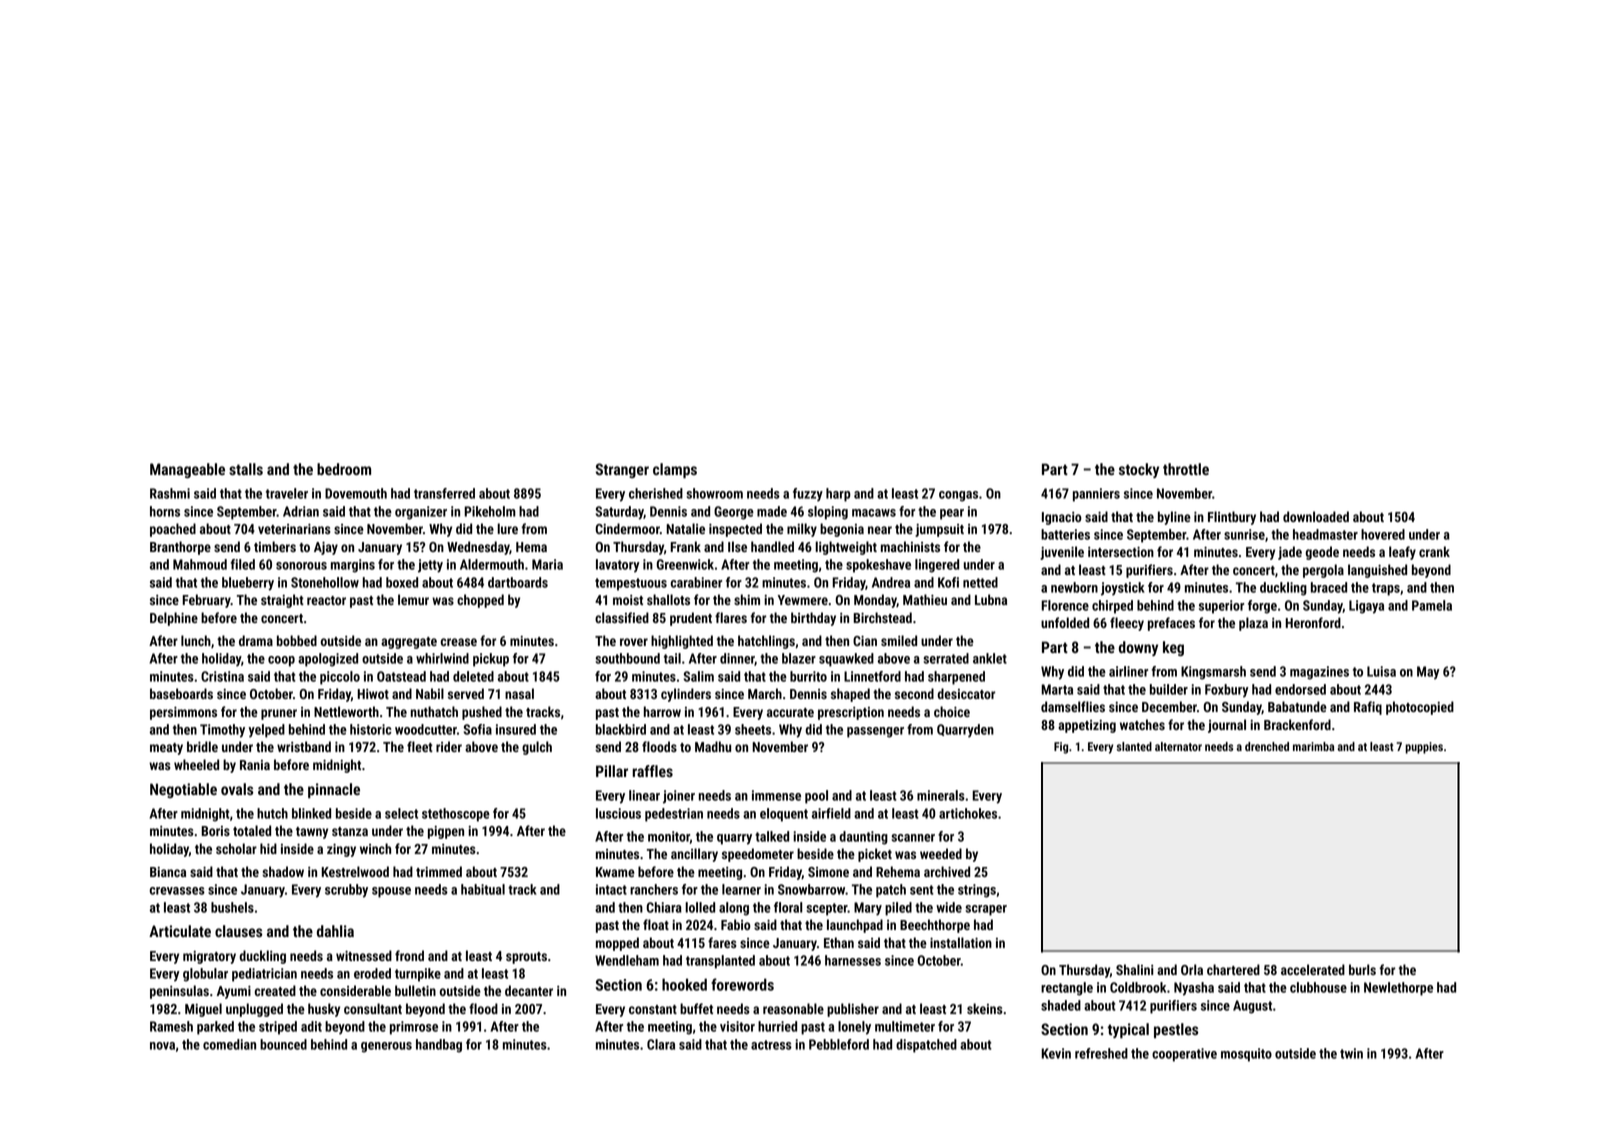 Image resolution: width=1609 pixels, height=1137 pixels. Describe the element at coordinates (344, 469) in the image. I see `bedroom` at that location.
